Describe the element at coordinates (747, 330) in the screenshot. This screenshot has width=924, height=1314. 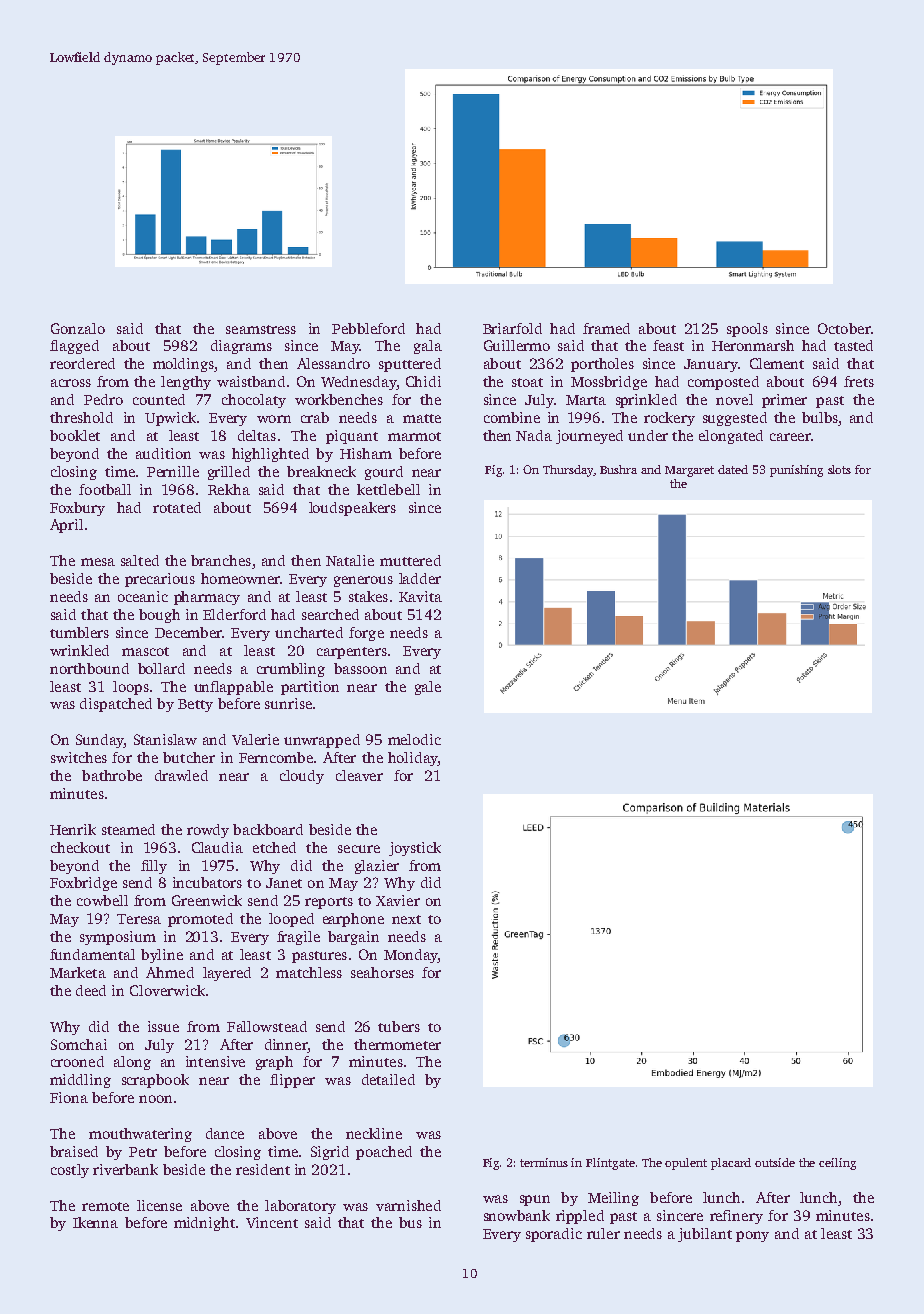
I see `spools` at that location.
